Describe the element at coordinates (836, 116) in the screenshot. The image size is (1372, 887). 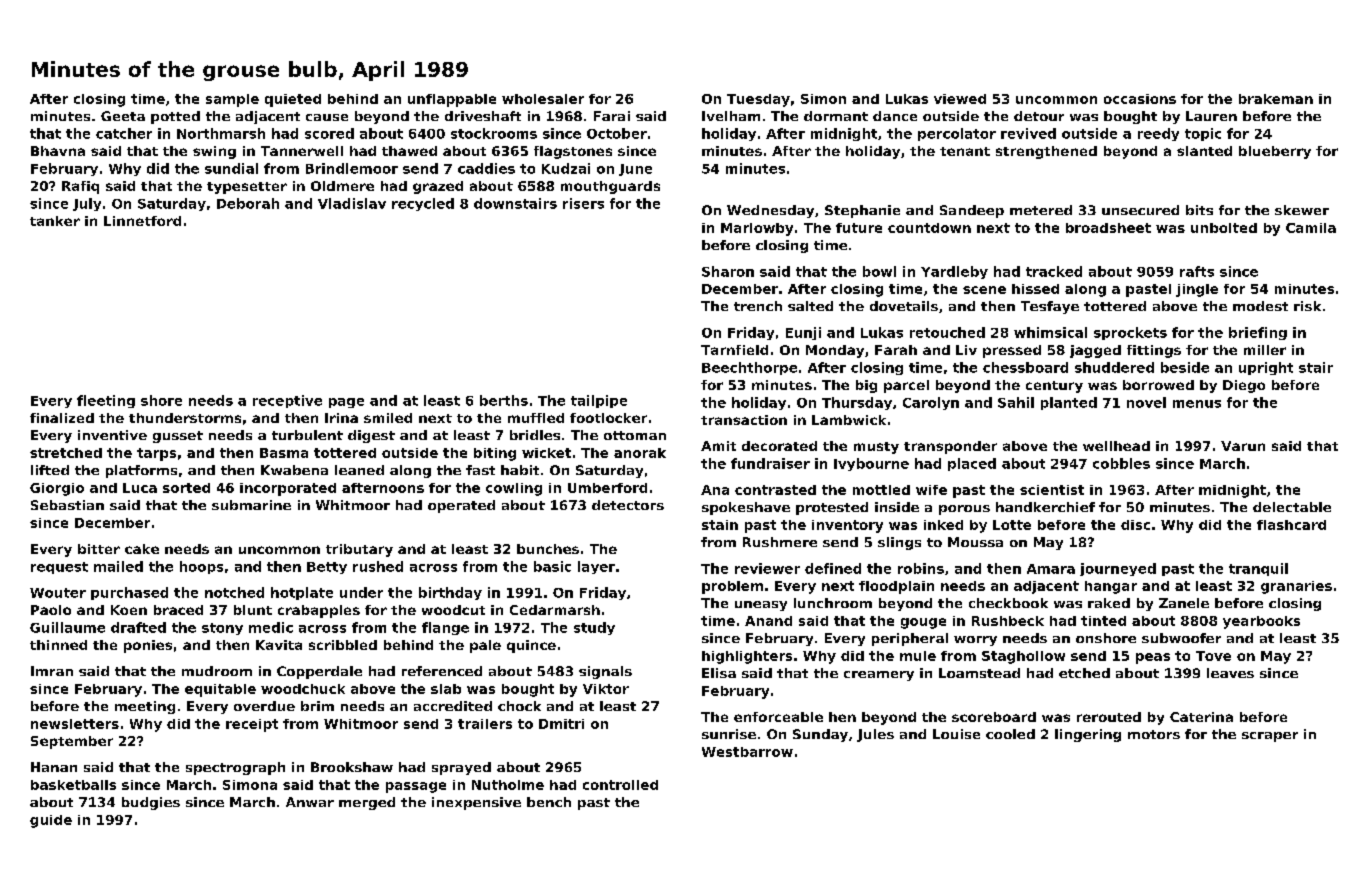
I see `dormant` at that location.
